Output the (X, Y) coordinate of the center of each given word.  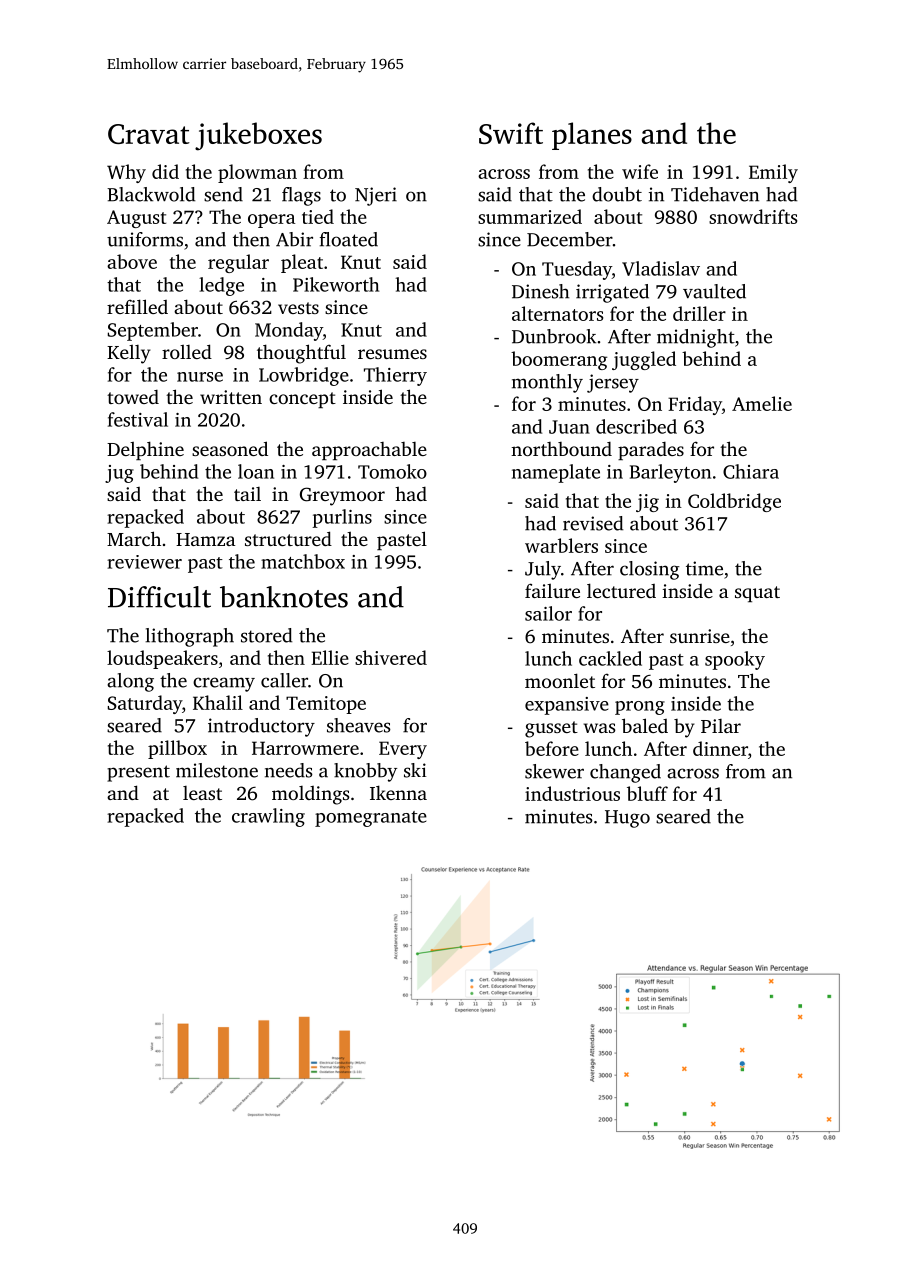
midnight (696, 338)
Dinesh (540, 291)
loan (256, 471)
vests (298, 308)
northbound (561, 449)
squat (757, 594)
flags (301, 196)
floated (349, 239)
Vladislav (661, 268)
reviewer (144, 562)
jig (647, 503)
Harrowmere (305, 748)
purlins (342, 518)
